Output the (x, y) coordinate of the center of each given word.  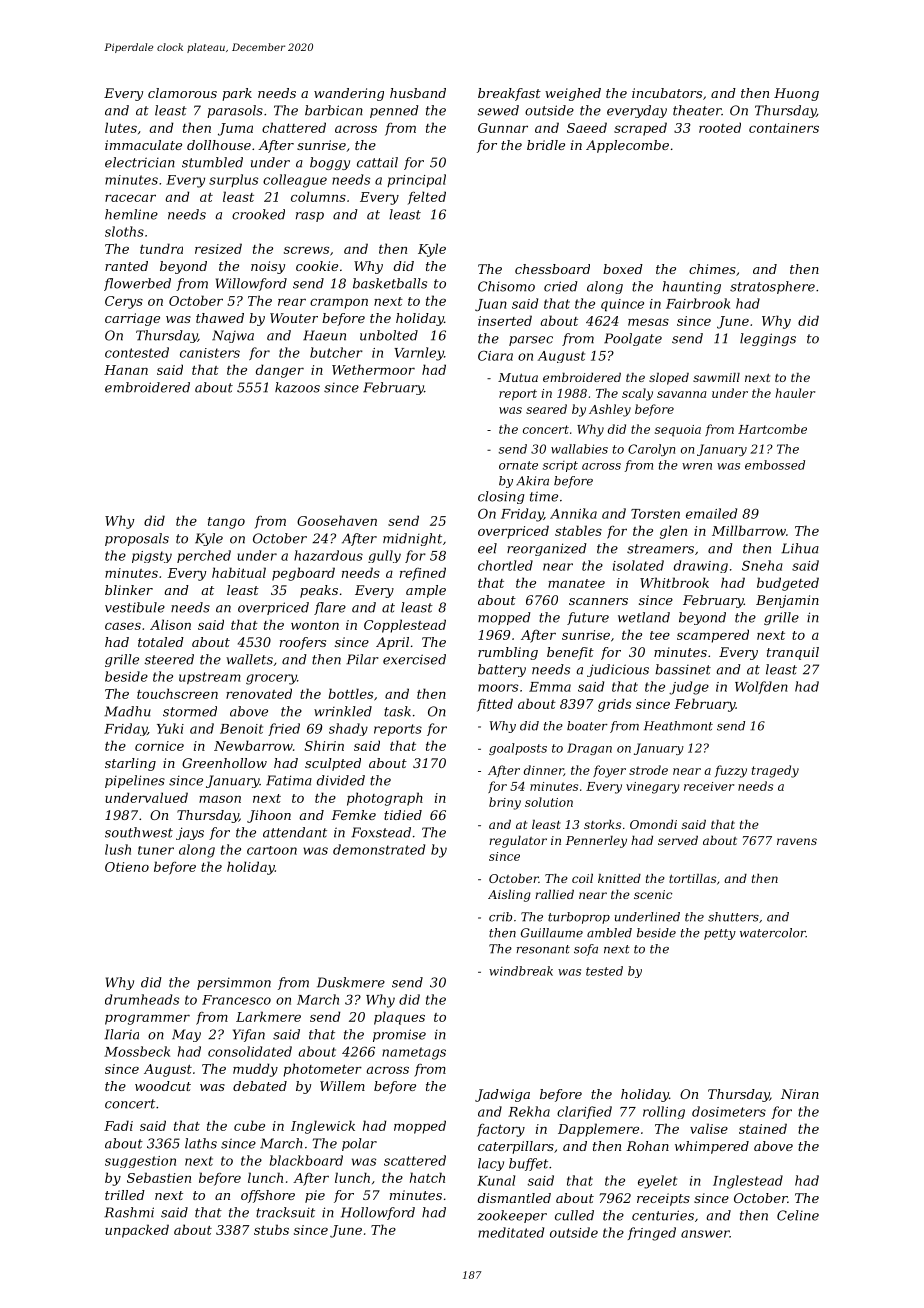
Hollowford (378, 1213)
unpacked (137, 1231)
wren (697, 466)
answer (705, 1234)
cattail (377, 162)
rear (292, 302)
